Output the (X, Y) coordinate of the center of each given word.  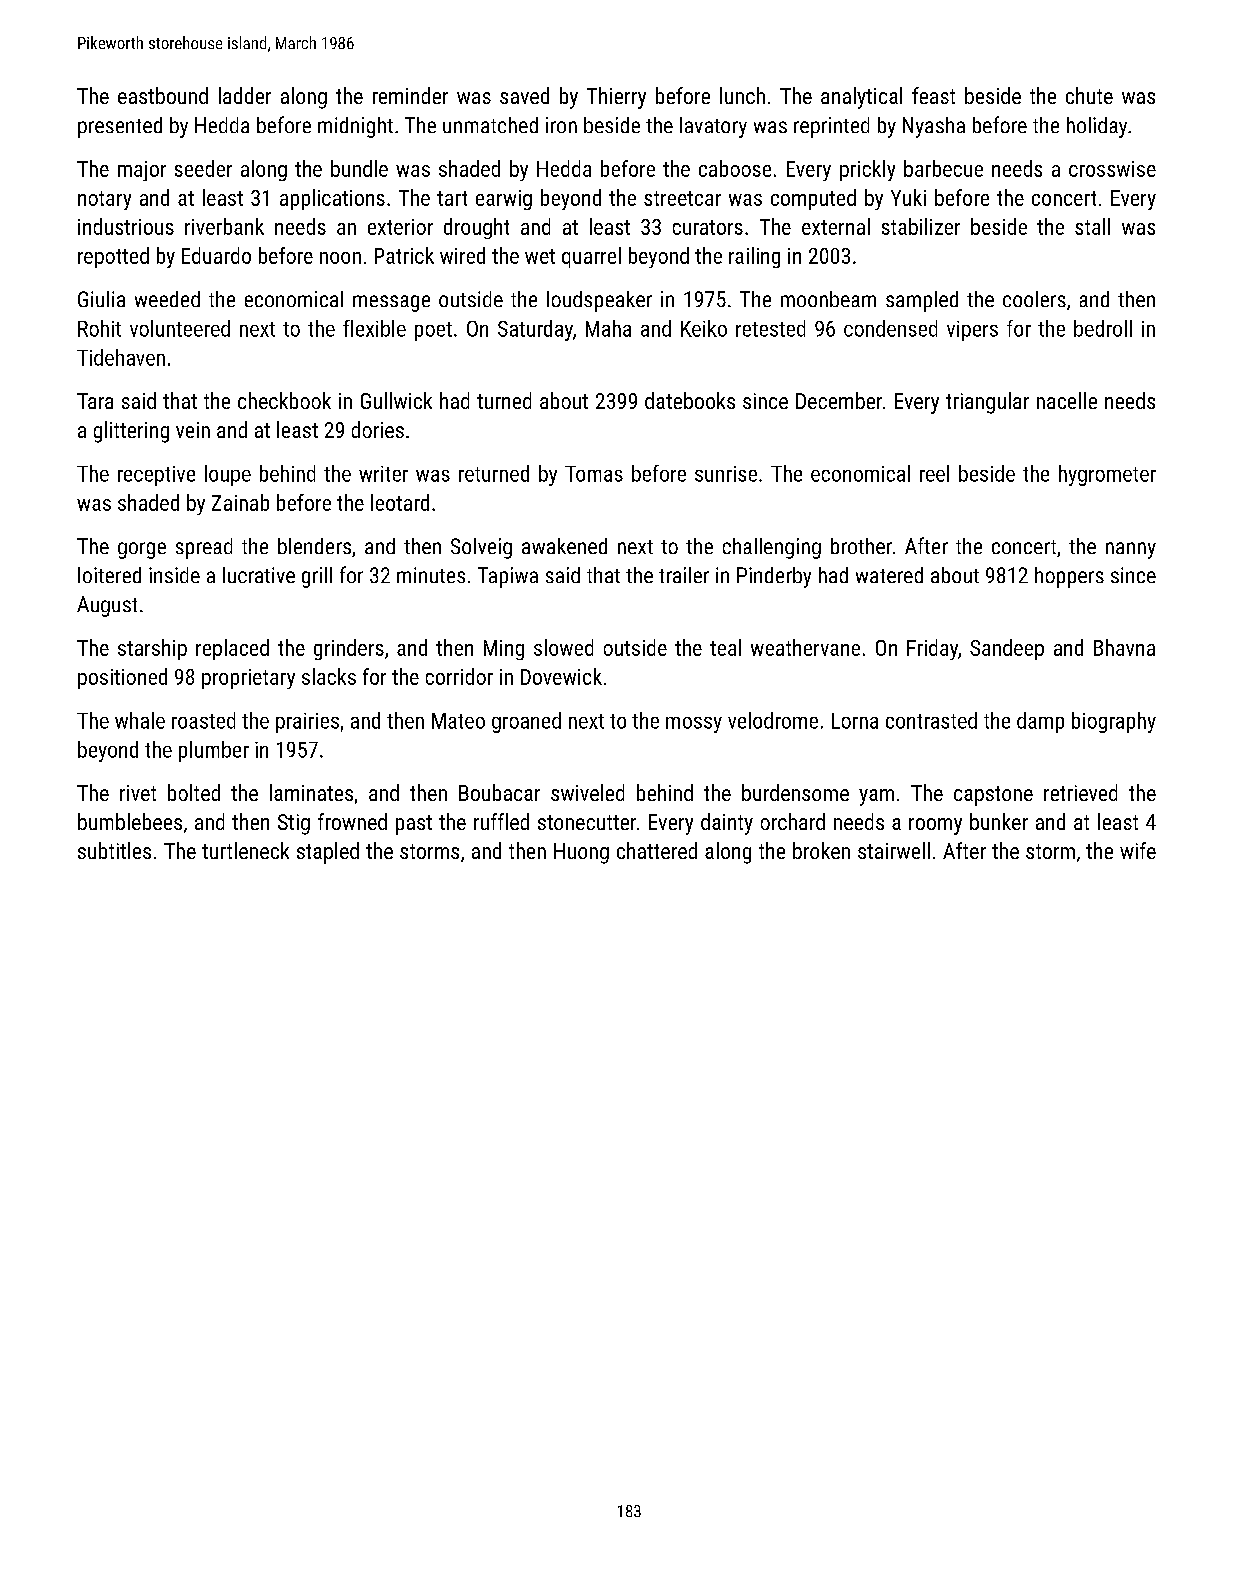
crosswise (1112, 169)
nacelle (1067, 400)
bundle (359, 168)
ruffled (501, 821)
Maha (608, 328)
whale (140, 720)
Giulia (101, 299)
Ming (504, 650)
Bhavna (1124, 647)
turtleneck (245, 850)
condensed (890, 328)
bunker (999, 821)
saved (524, 95)
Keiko (704, 328)
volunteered (180, 328)
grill (317, 577)
